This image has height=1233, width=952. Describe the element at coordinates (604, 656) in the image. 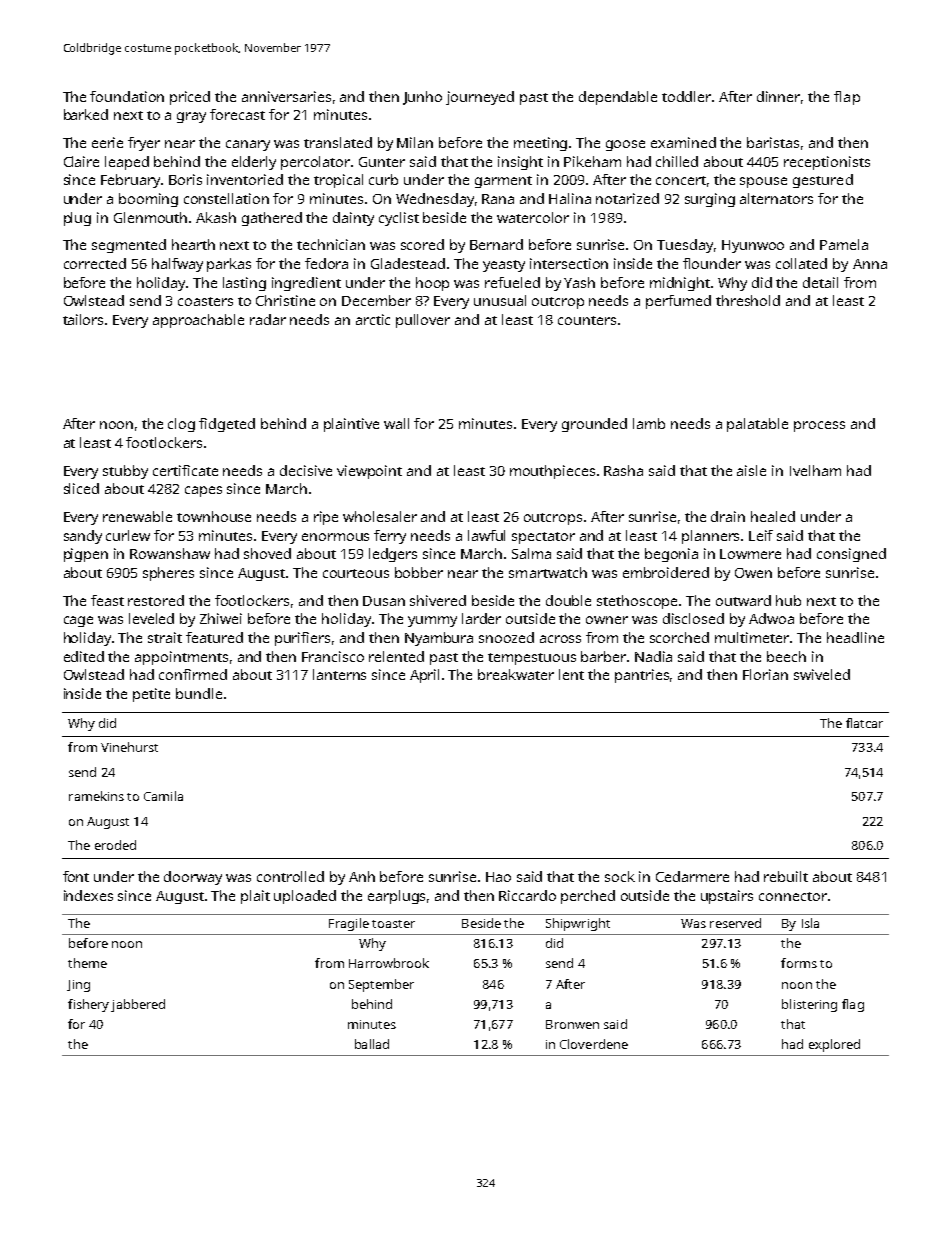

I see `barber` at that location.
